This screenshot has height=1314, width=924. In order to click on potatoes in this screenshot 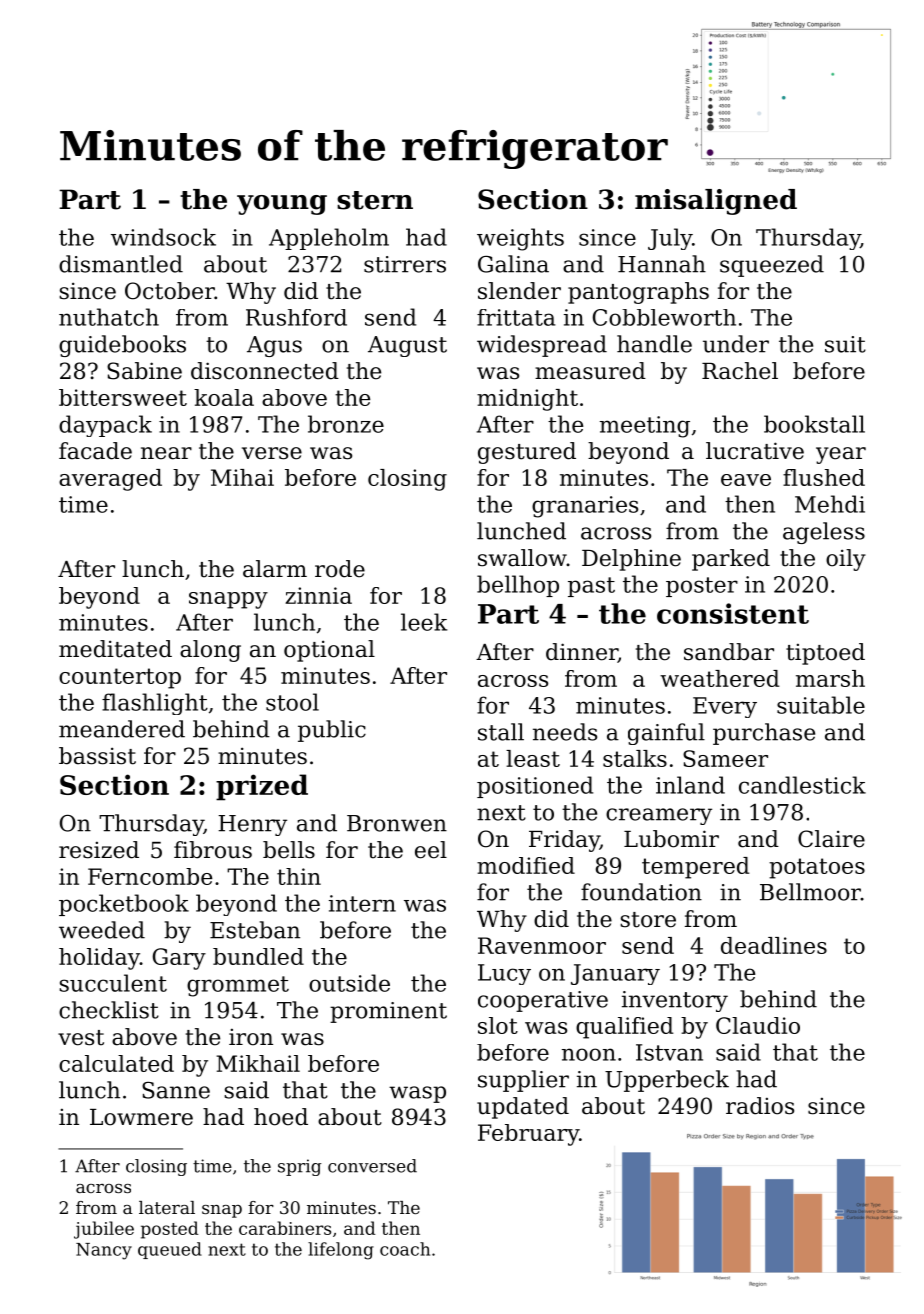, I will do `click(817, 868)`.
